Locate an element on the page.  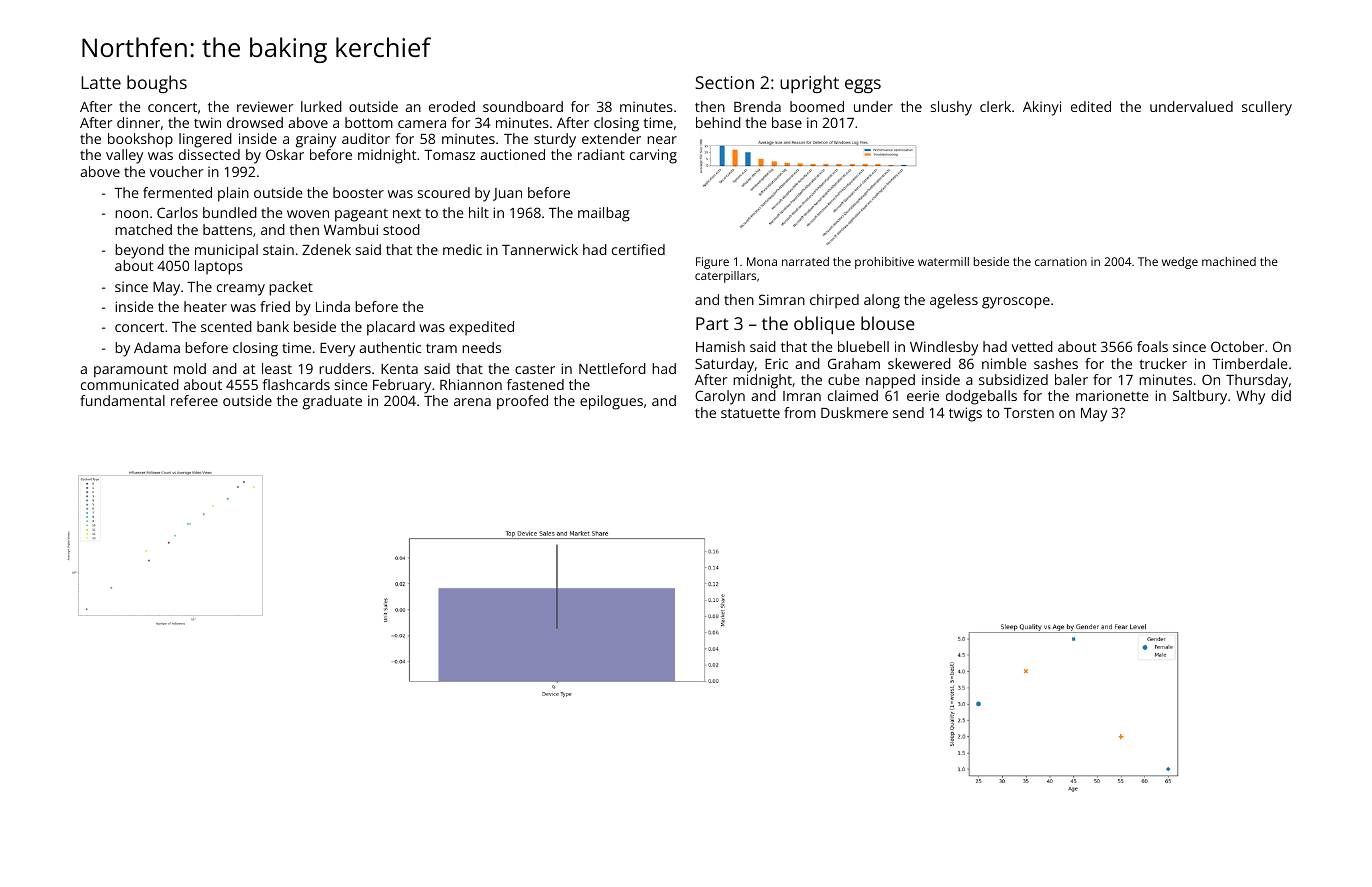
boomed is located at coordinates (817, 106).
